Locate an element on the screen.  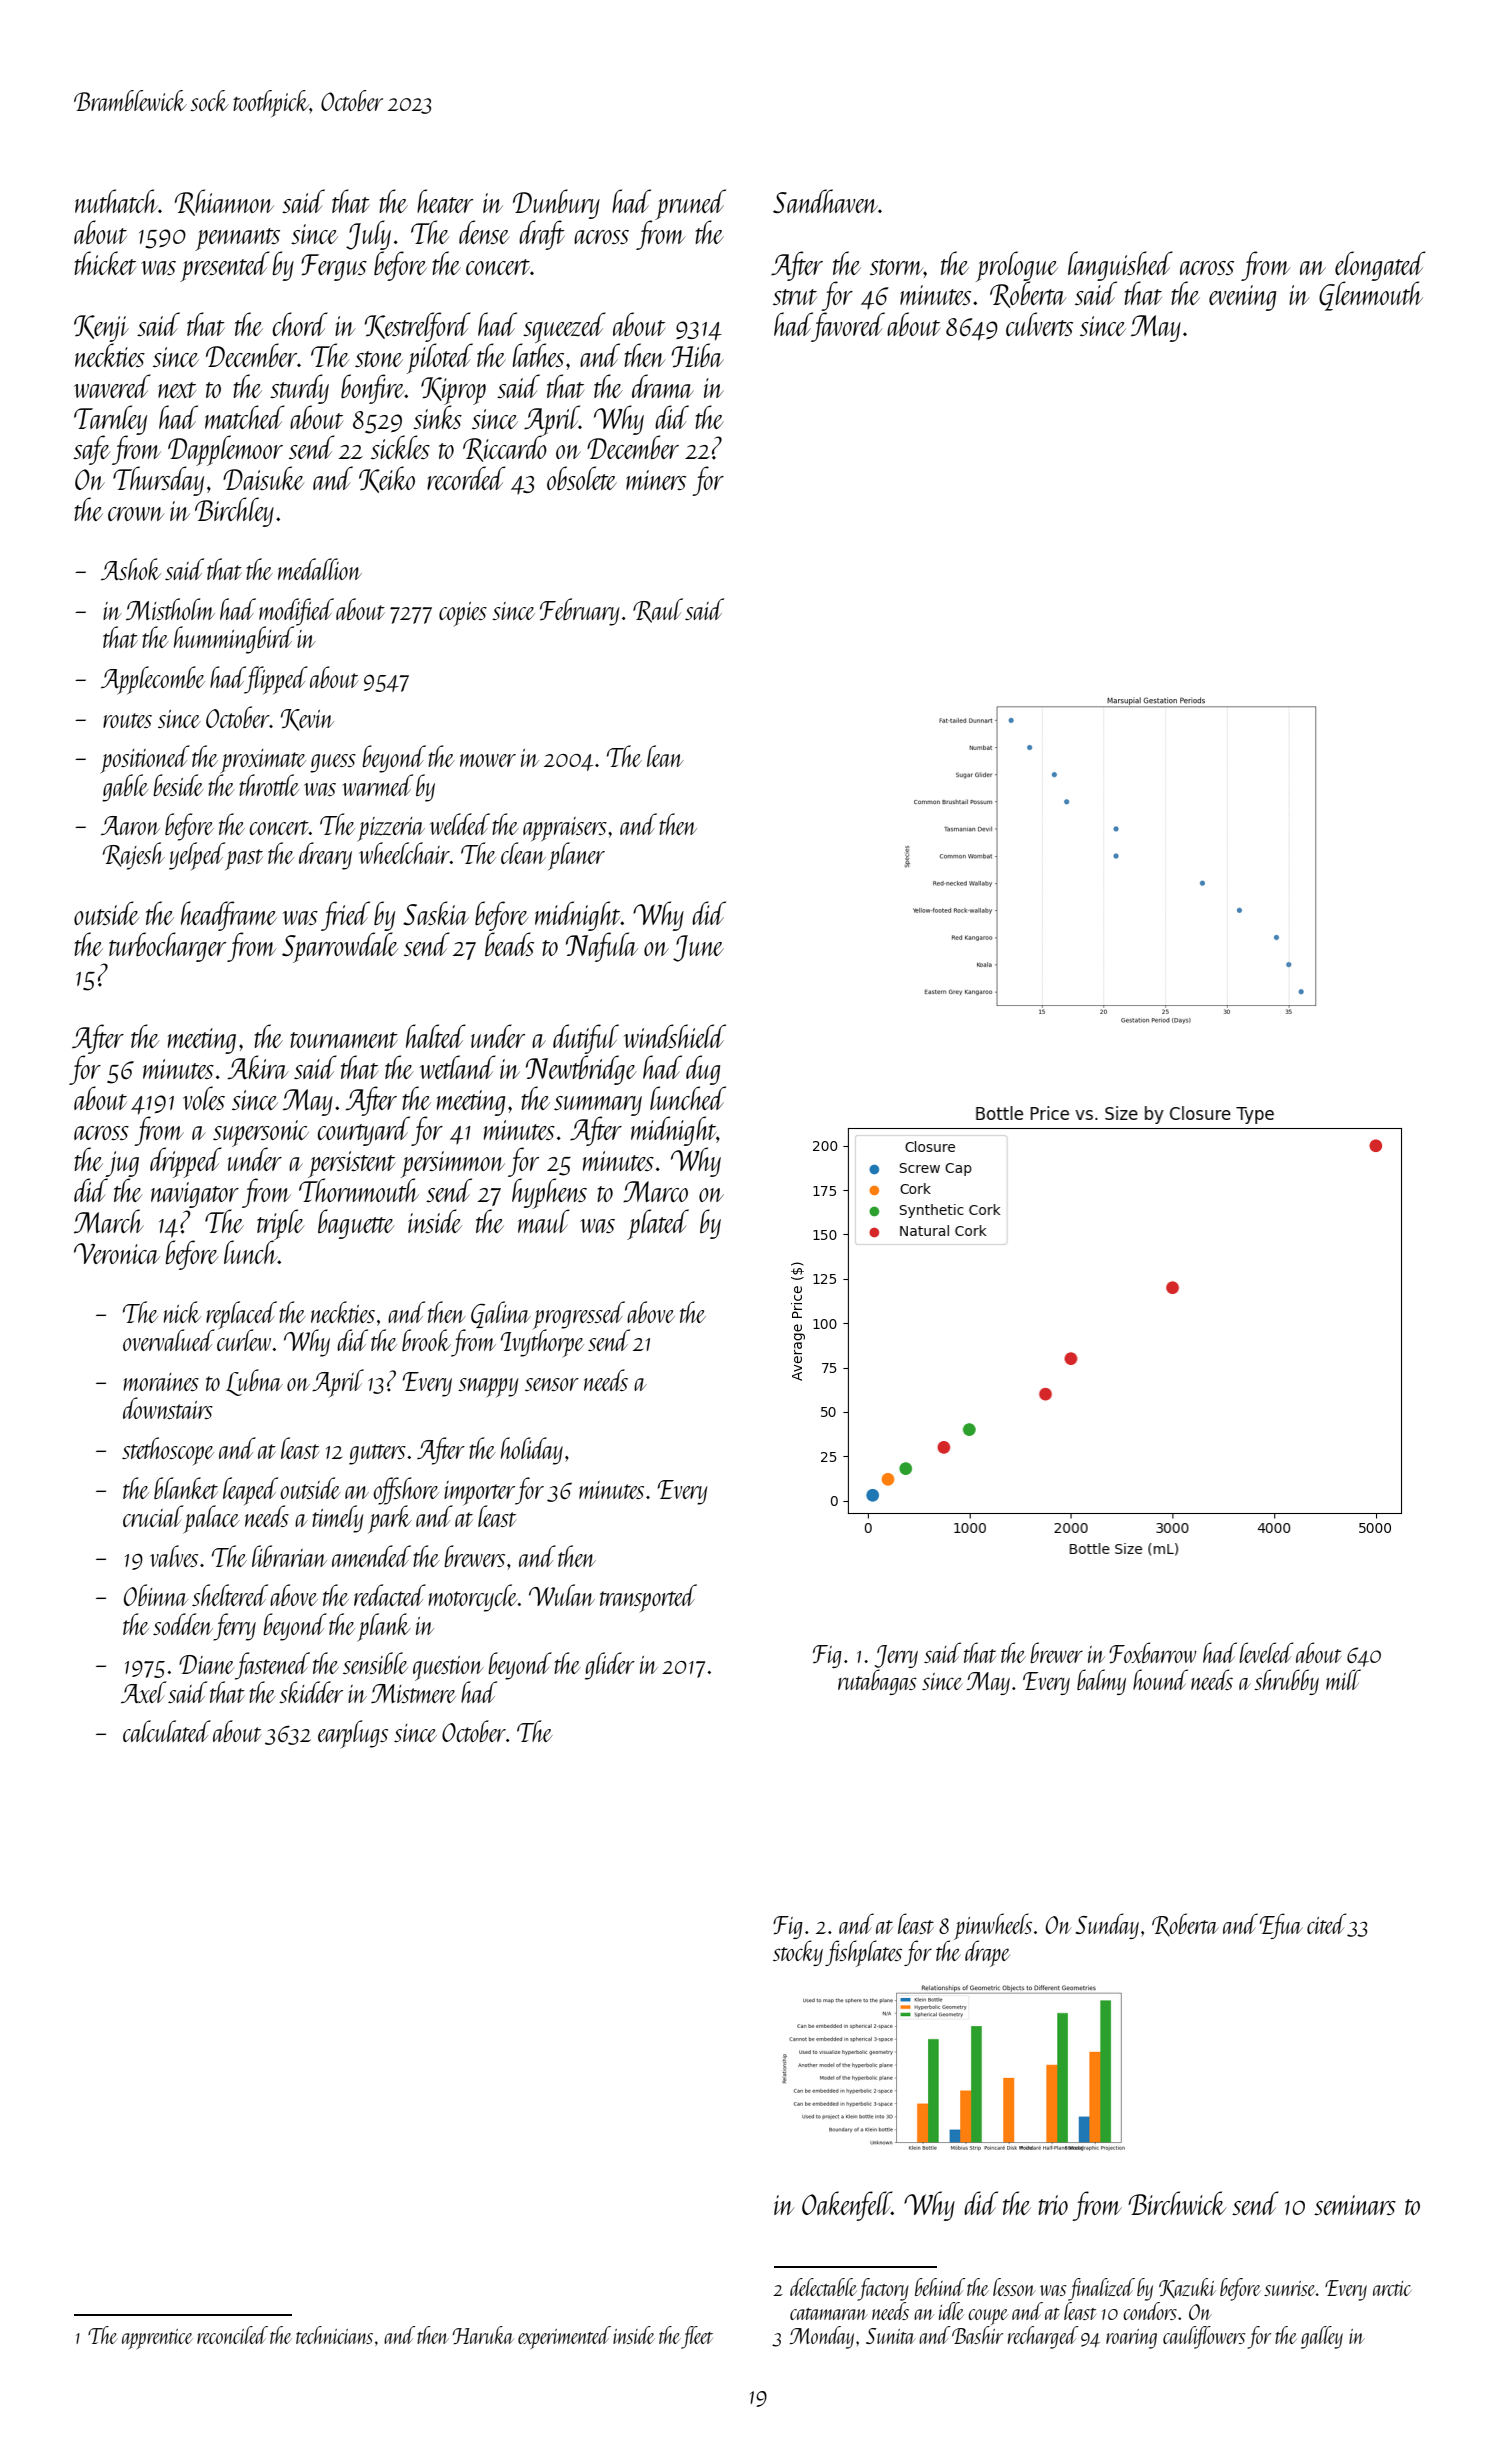
copies is located at coordinates (463, 614).
